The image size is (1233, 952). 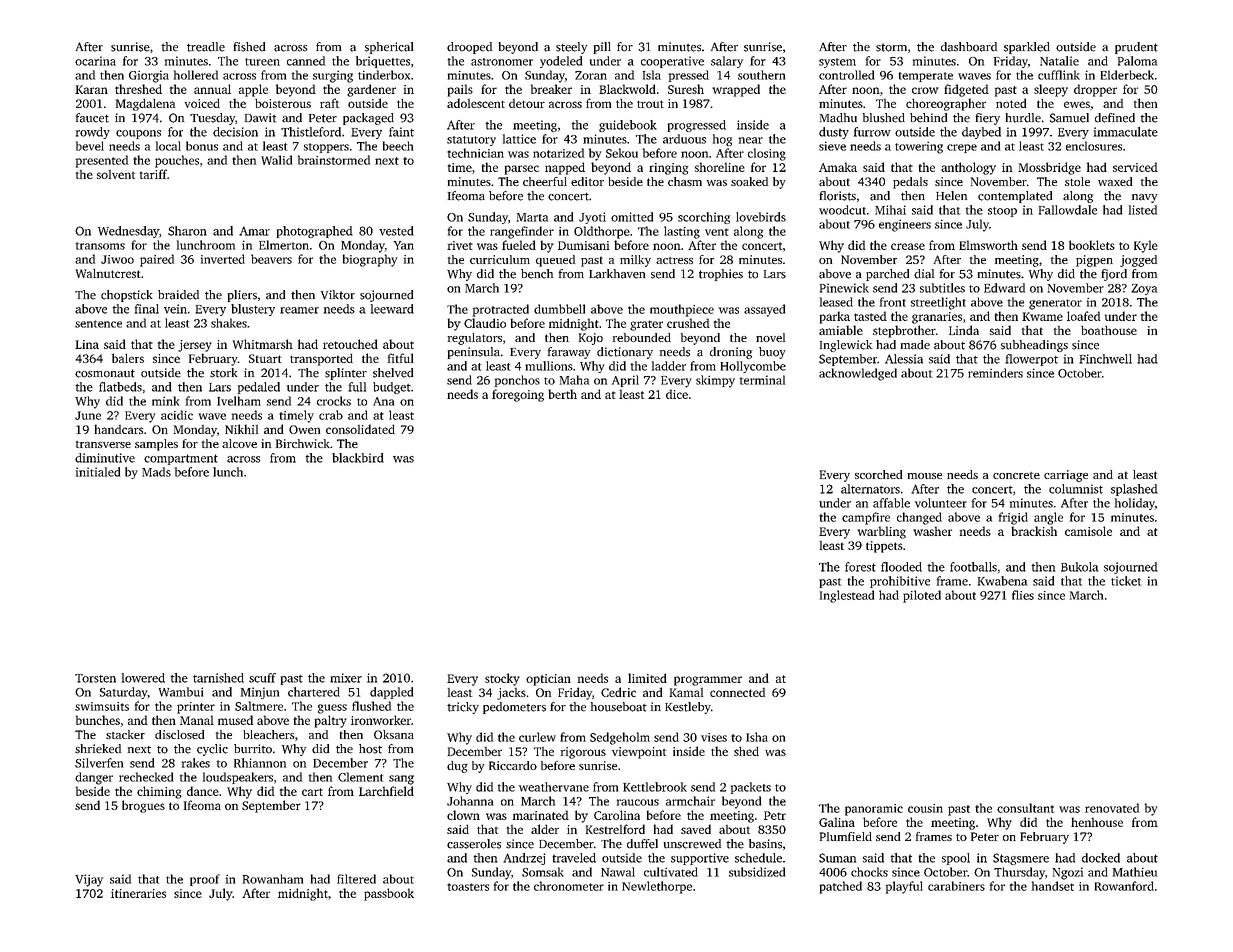 I want to click on swimsuits, so click(x=102, y=706).
